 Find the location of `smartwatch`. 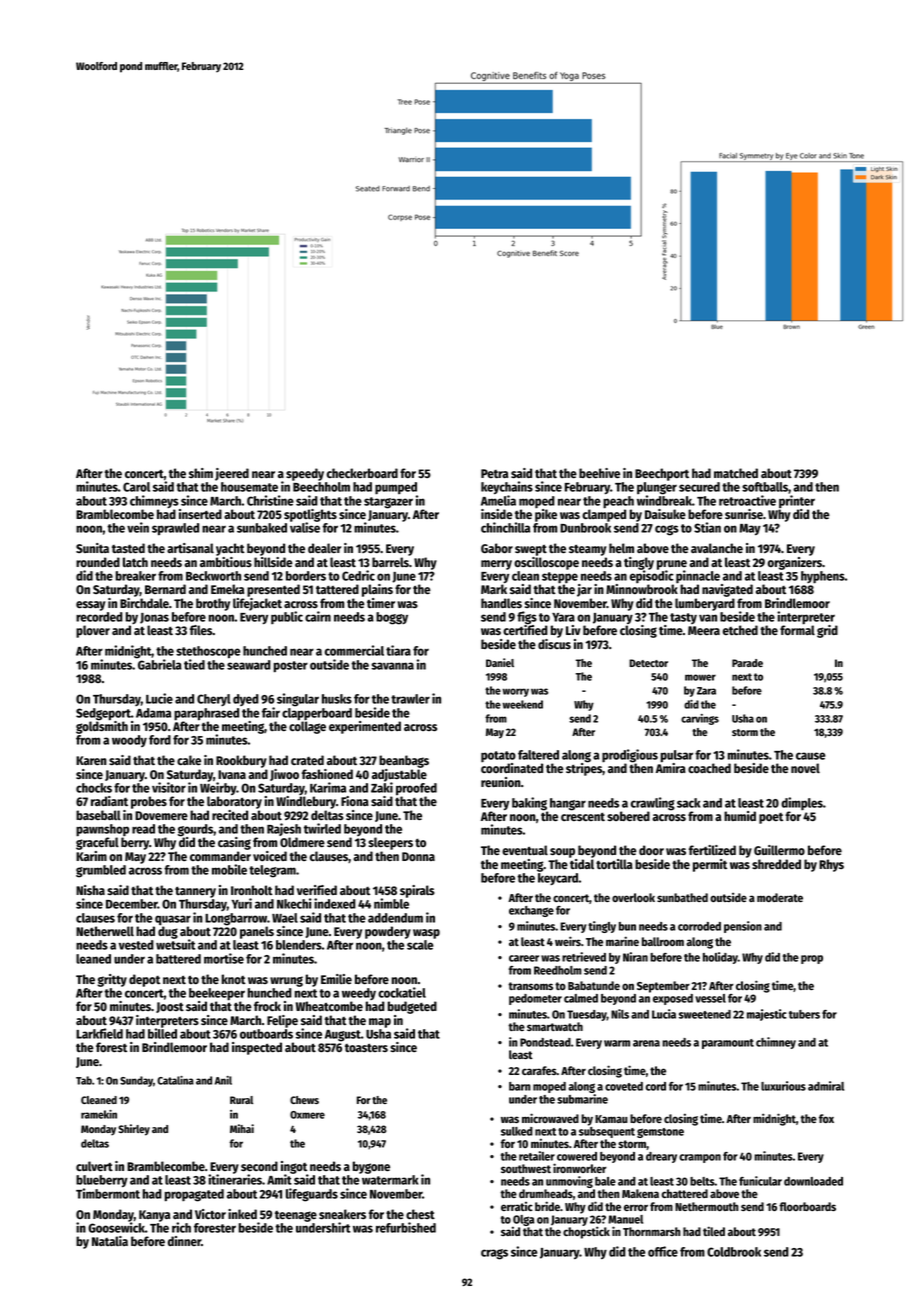

smartwatch is located at coordinates (555, 1026).
